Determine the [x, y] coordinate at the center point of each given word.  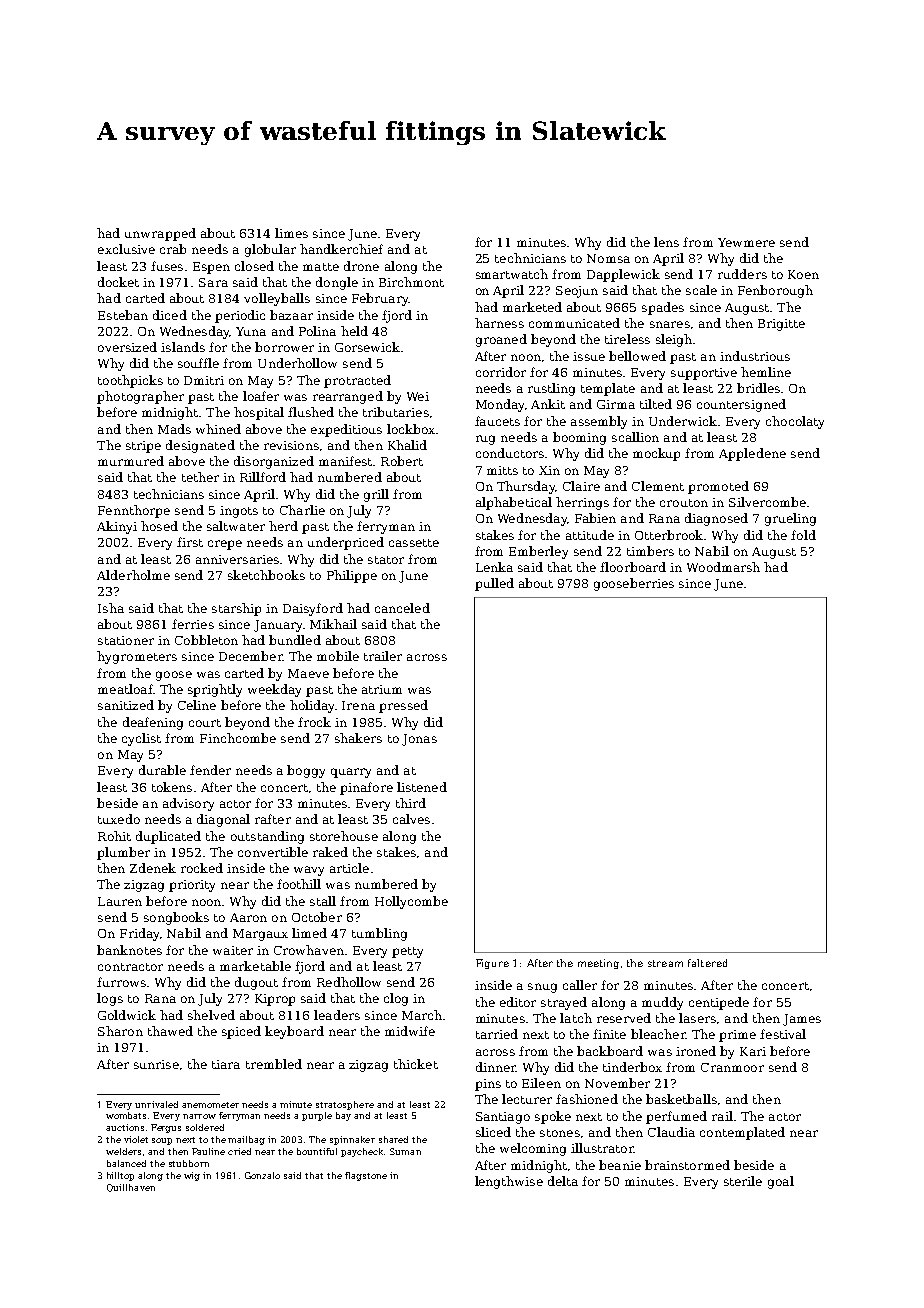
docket [118, 282]
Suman [405, 1151]
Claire [581, 486]
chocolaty [795, 422]
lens [666, 242]
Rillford [263, 477]
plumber [123, 853]
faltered [707, 963]
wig [192, 1176]
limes [291, 233]
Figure [492, 964]
